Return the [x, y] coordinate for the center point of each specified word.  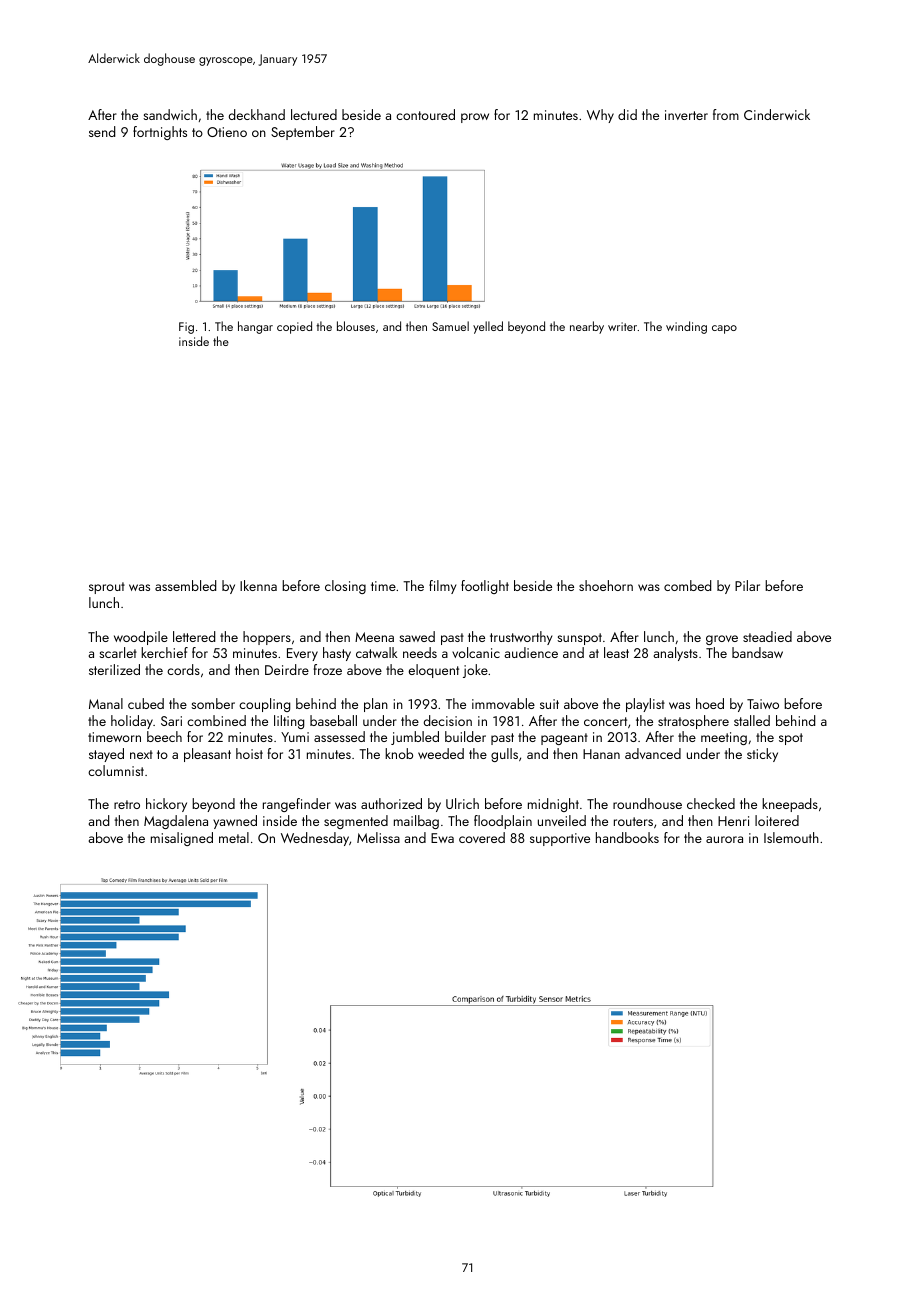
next [141, 754]
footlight [485, 587]
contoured [425, 114]
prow [475, 118]
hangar [255, 327]
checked [711, 803]
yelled [488, 327]
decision [448, 720]
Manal [106, 703]
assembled [185, 585]
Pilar [747, 585]
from [726, 114]
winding [686, 327]
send [102, 131]
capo [724, 329]
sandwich [170, 114]
